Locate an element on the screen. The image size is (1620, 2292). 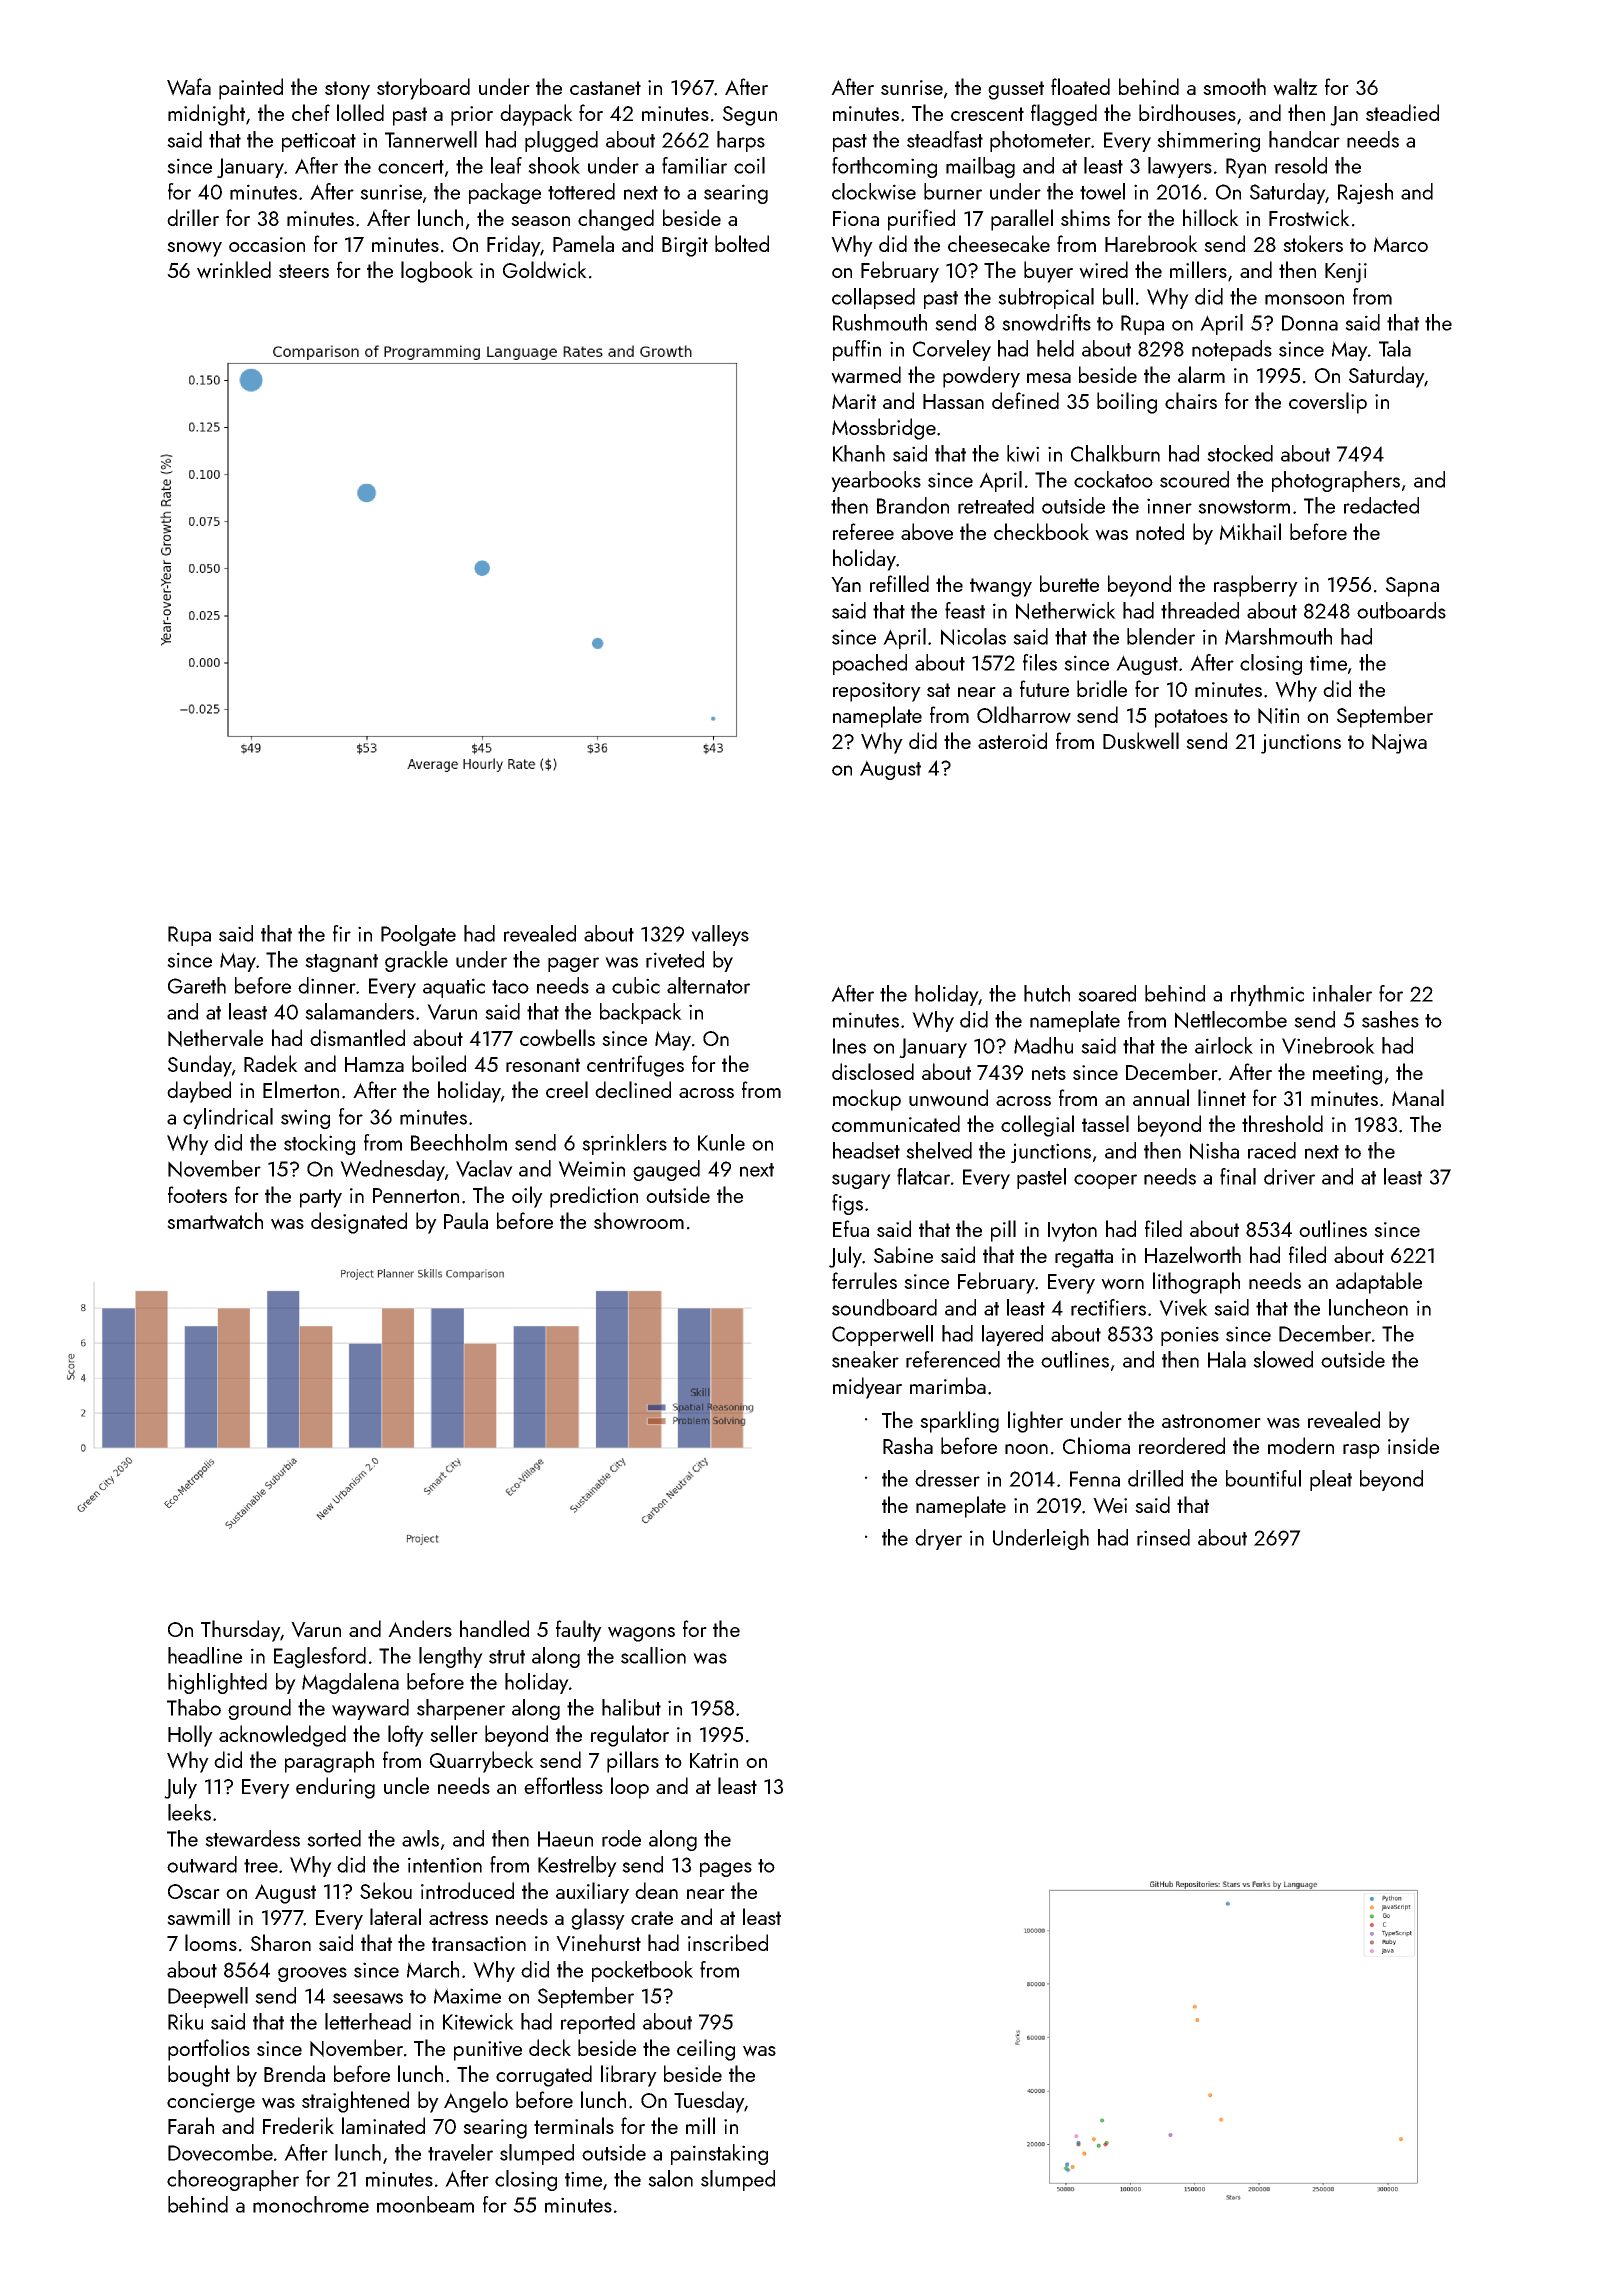
gusset is located at coordinates (1016, 90).
